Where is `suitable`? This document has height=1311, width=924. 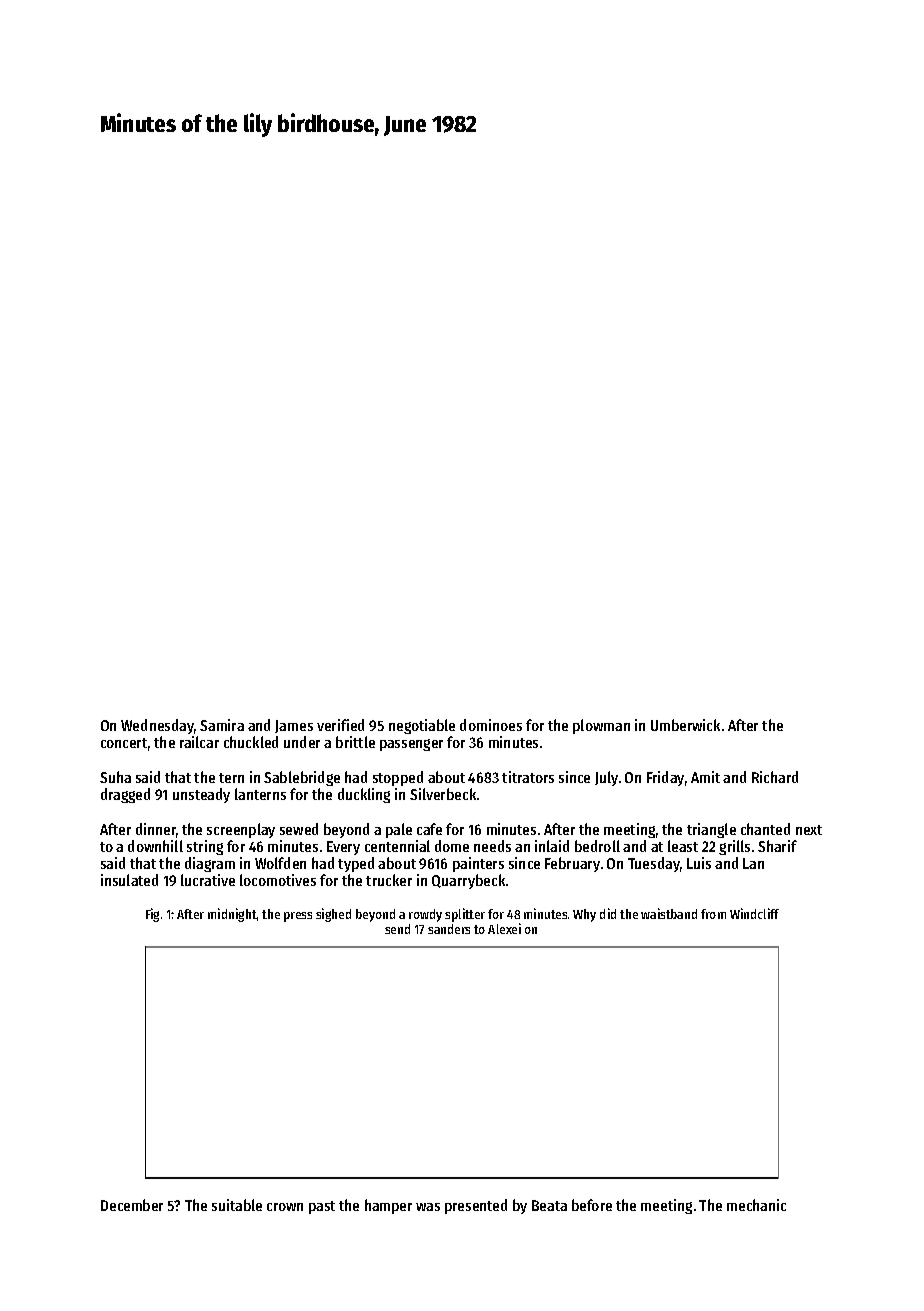
suitable is located at coordinates (237, 1205).
